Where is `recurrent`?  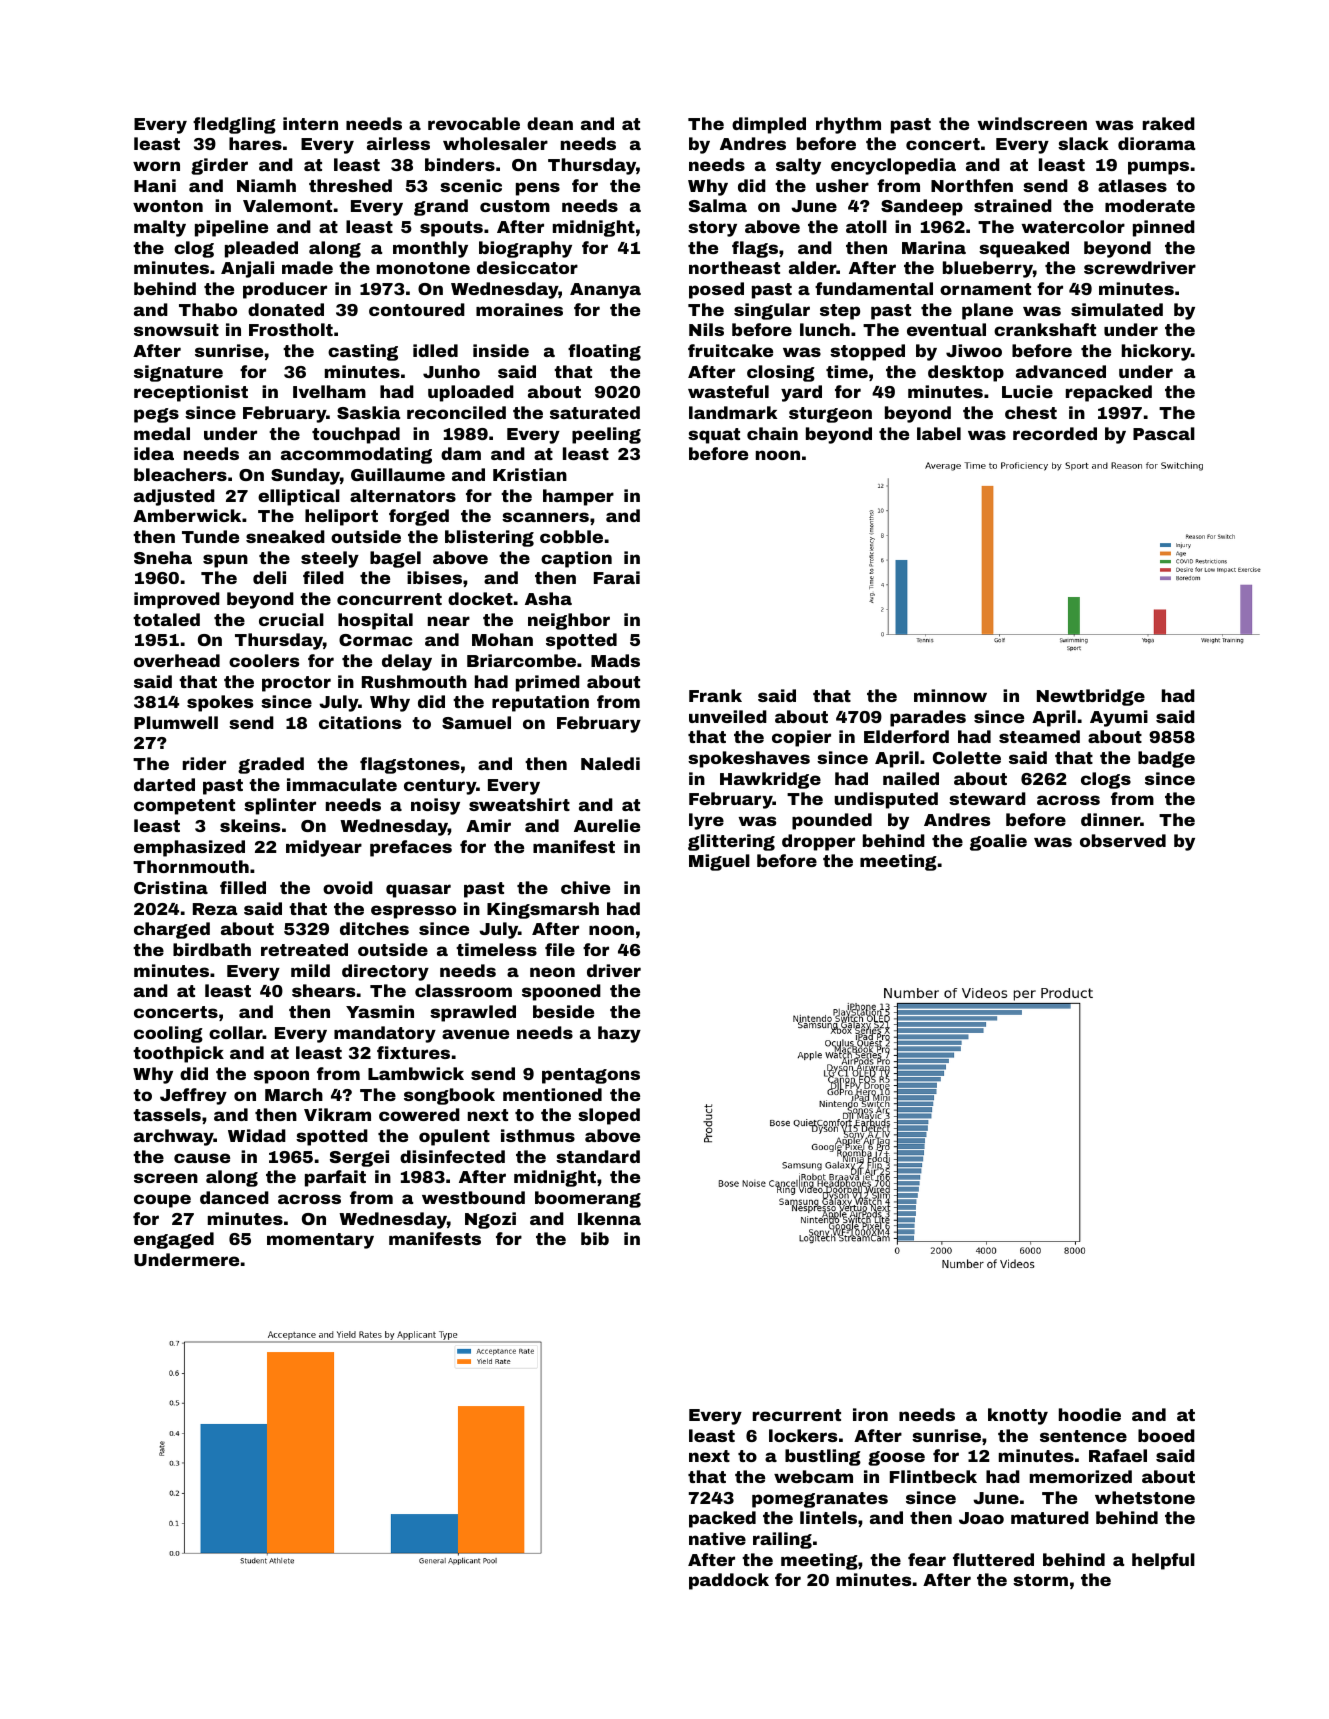
recurrent is located at coordinates (797, 1415).
